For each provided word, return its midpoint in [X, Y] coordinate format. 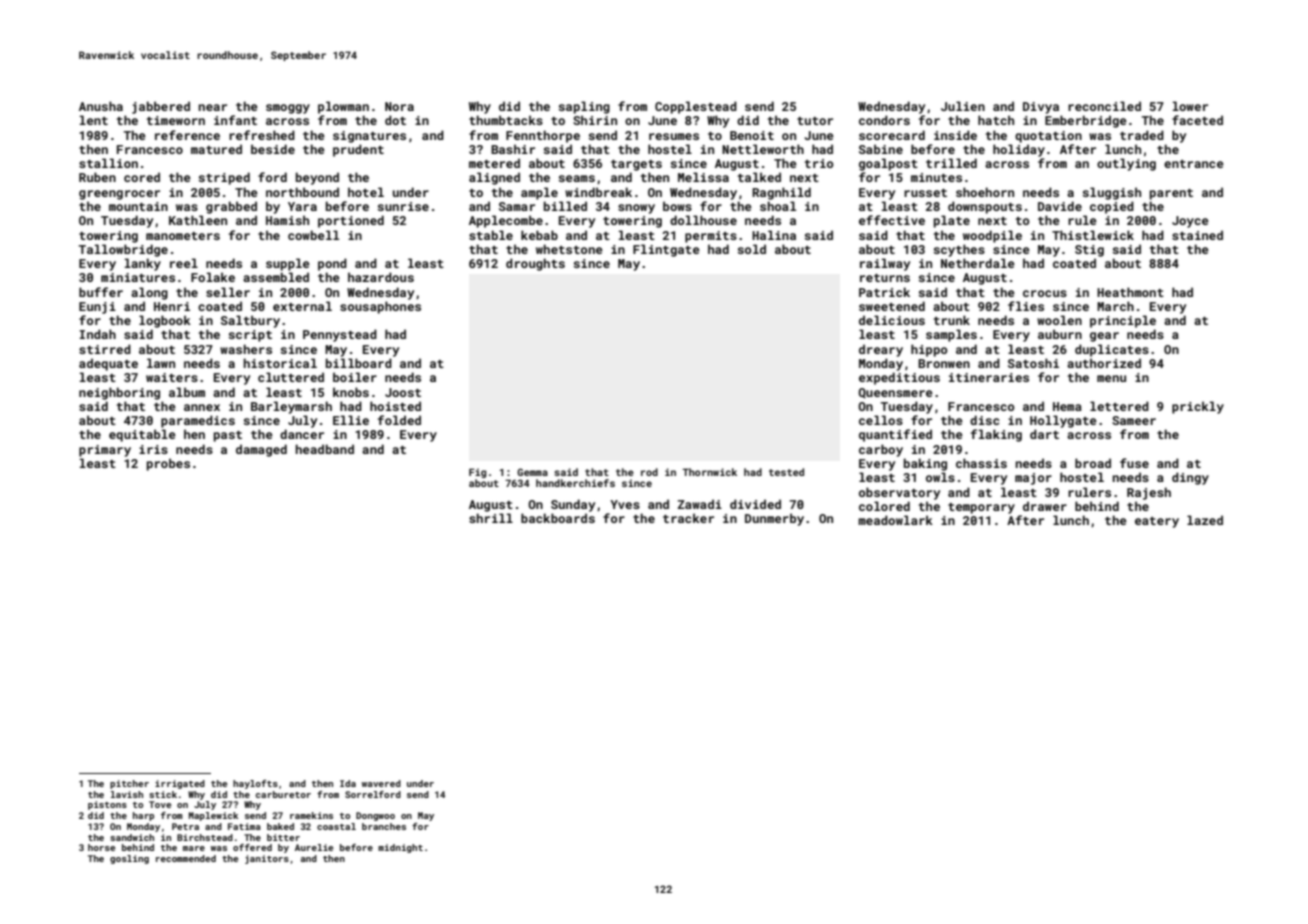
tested [786, 472]
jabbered [161, 107]
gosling [129, 859]
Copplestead [696, 107]
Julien [963, 106]
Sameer [1134, 420]
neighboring [119, 393]
